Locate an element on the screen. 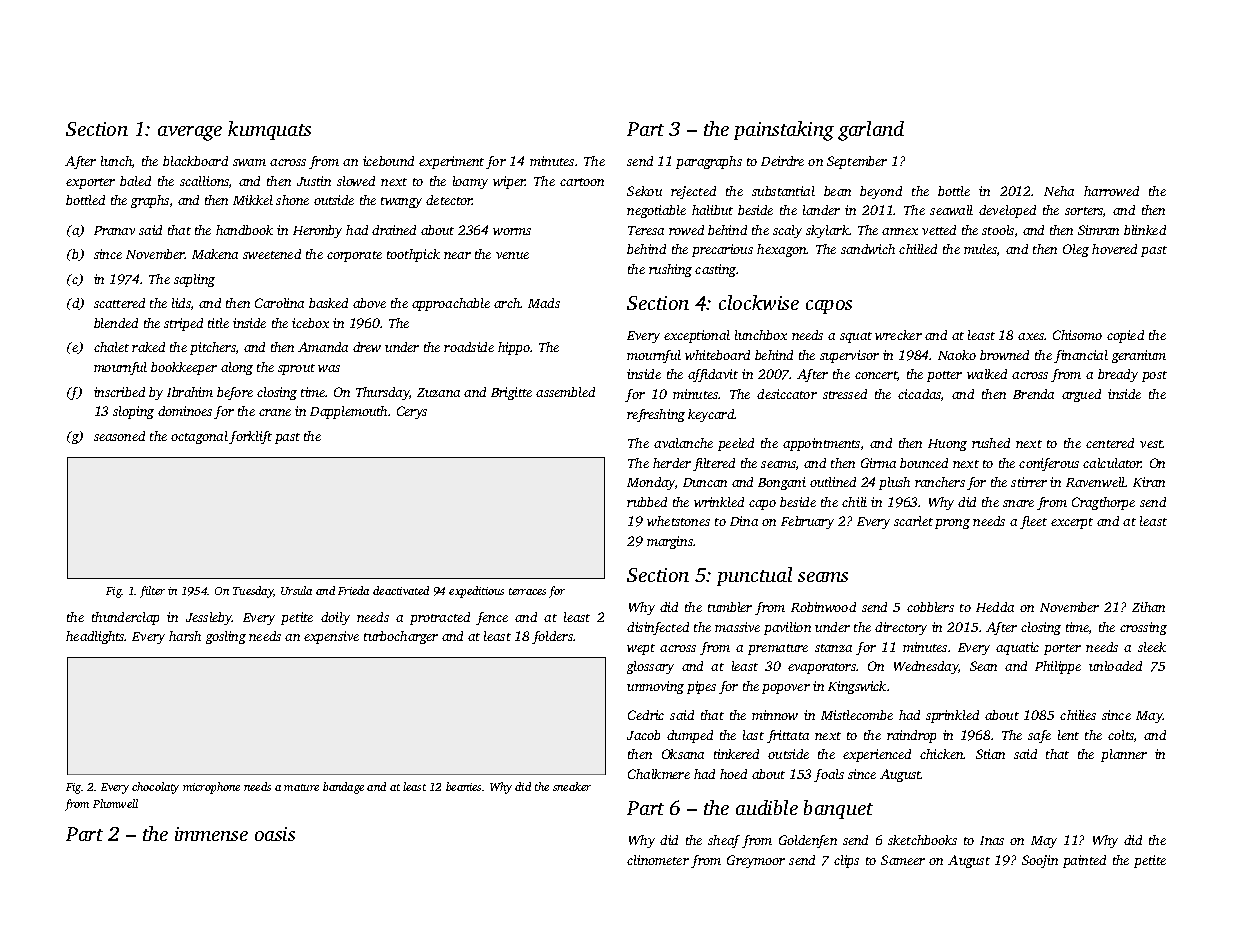  Frieda is located at coordinates (353, 590).
